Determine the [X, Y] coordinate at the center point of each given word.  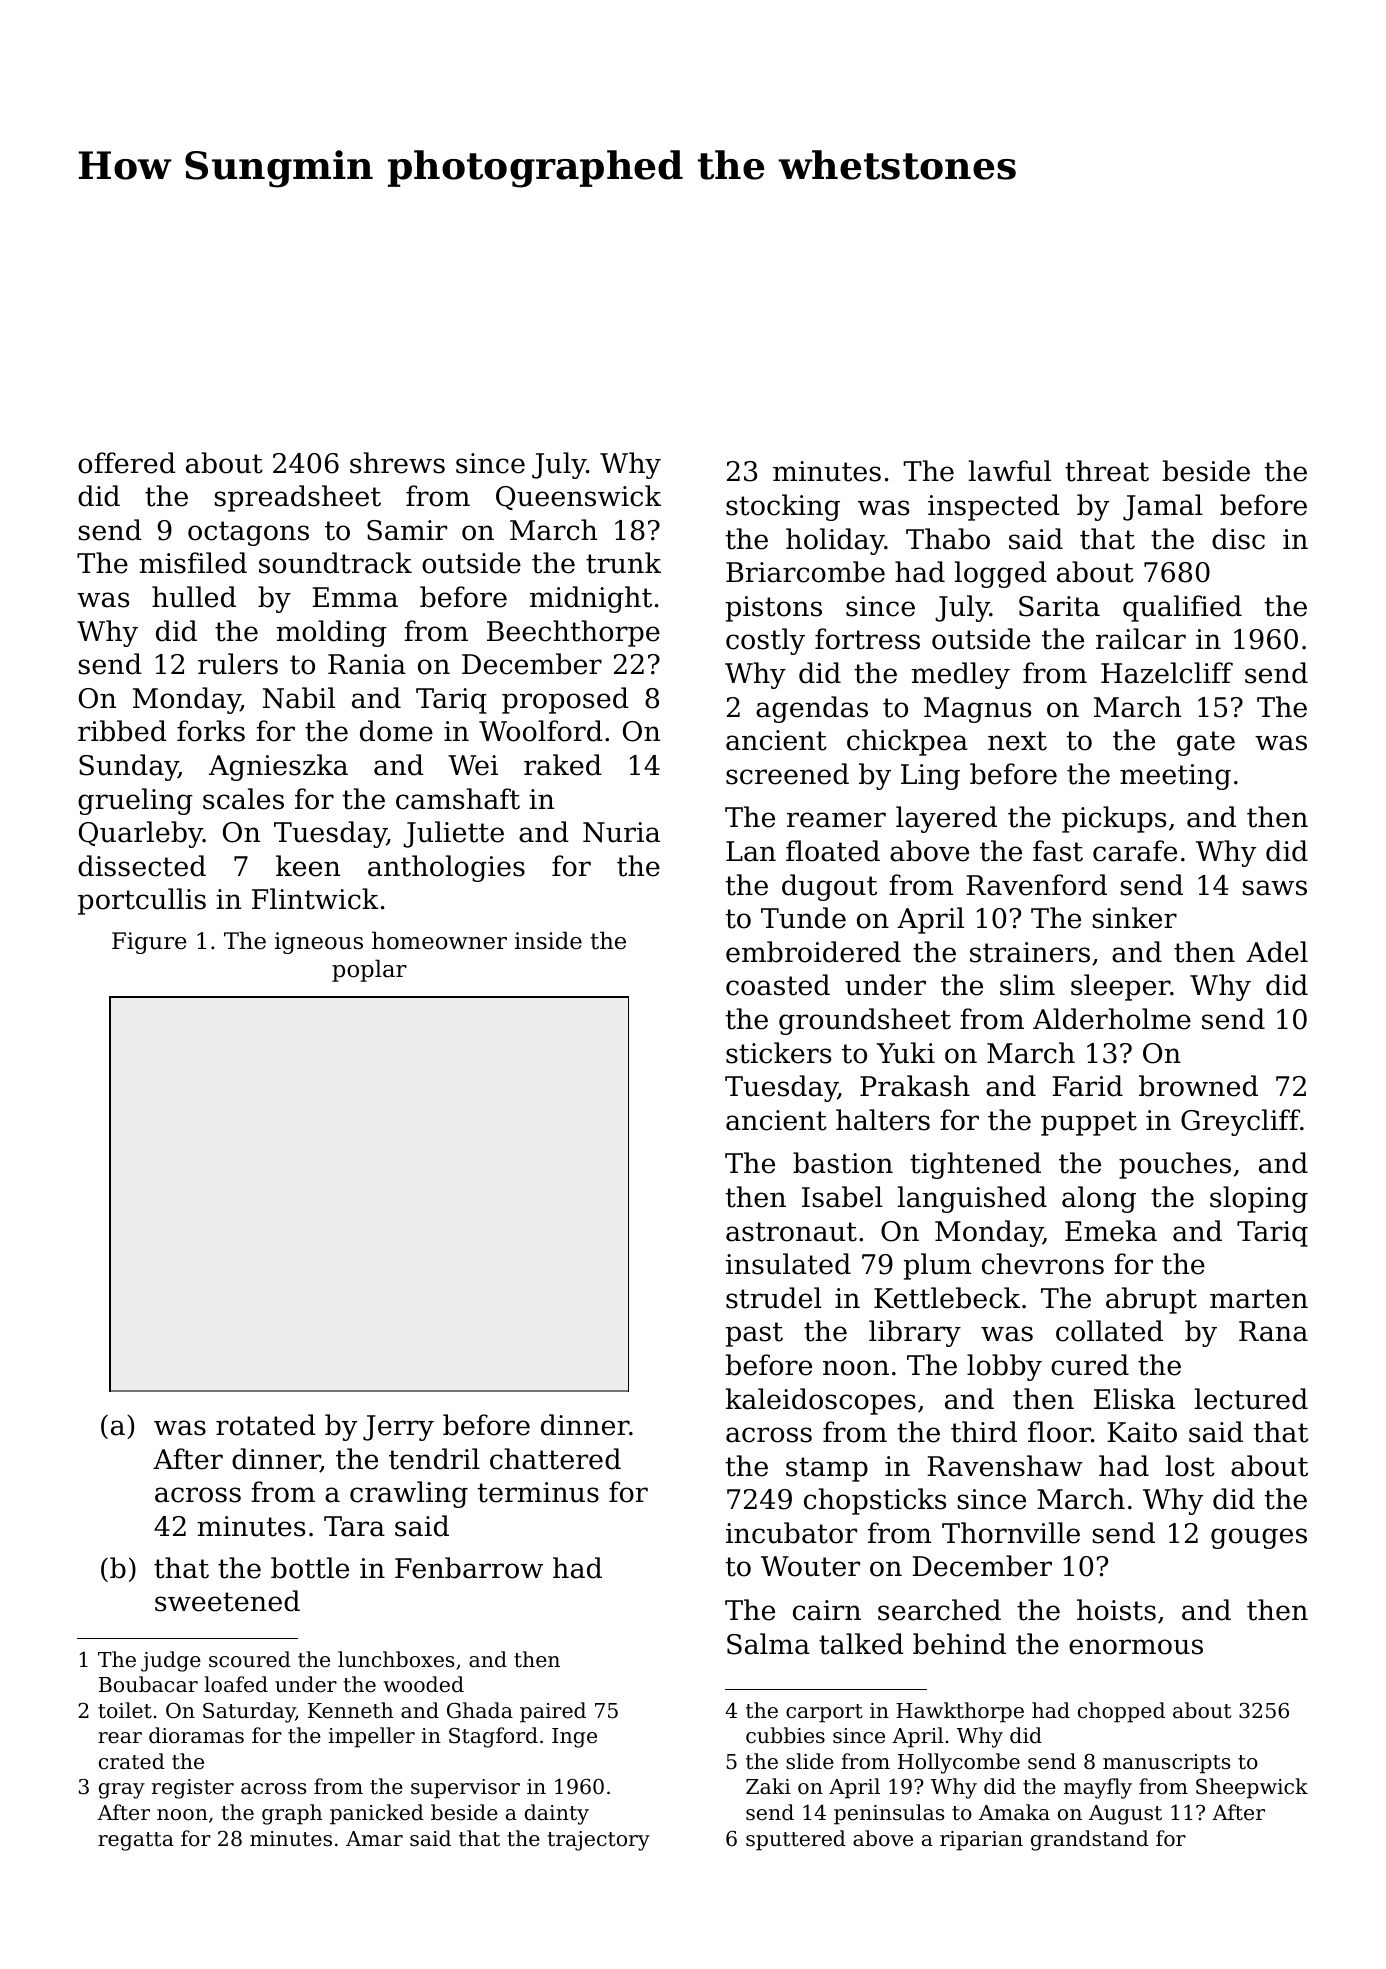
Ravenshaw [1005, 1466]
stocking [783, 507]
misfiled [193, 563]
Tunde [803, 918]
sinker [1135, 918]
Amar [374, 1839]
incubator [791, 1533]
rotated [266, 1425]
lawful [1010, 471]
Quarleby [141, 834]
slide [810, 1761]
